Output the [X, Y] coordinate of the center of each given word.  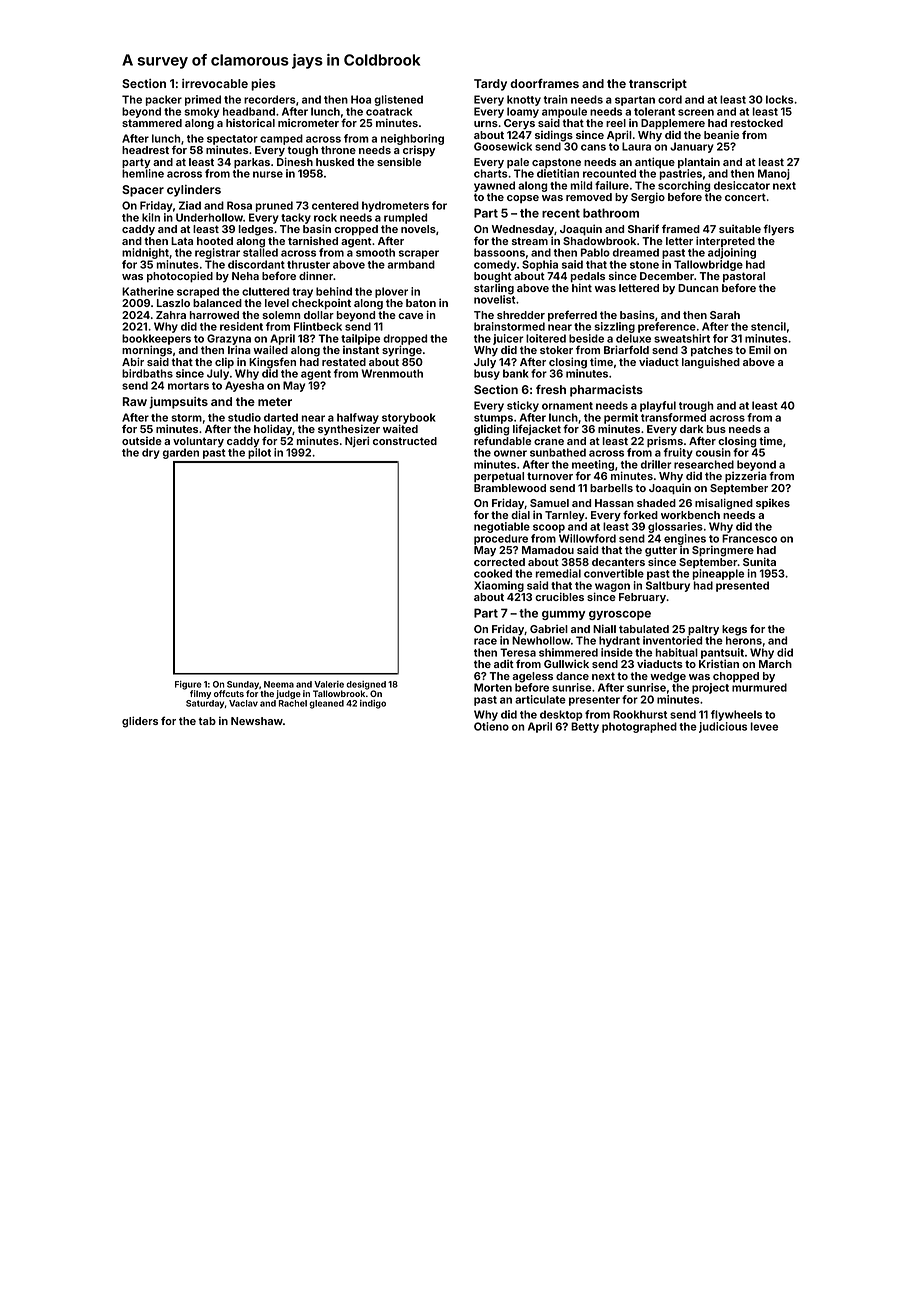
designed [366, 685]
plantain [699, 162]
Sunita [759, 561]
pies [263, 85]
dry [151, 453]
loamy [523, 112]
